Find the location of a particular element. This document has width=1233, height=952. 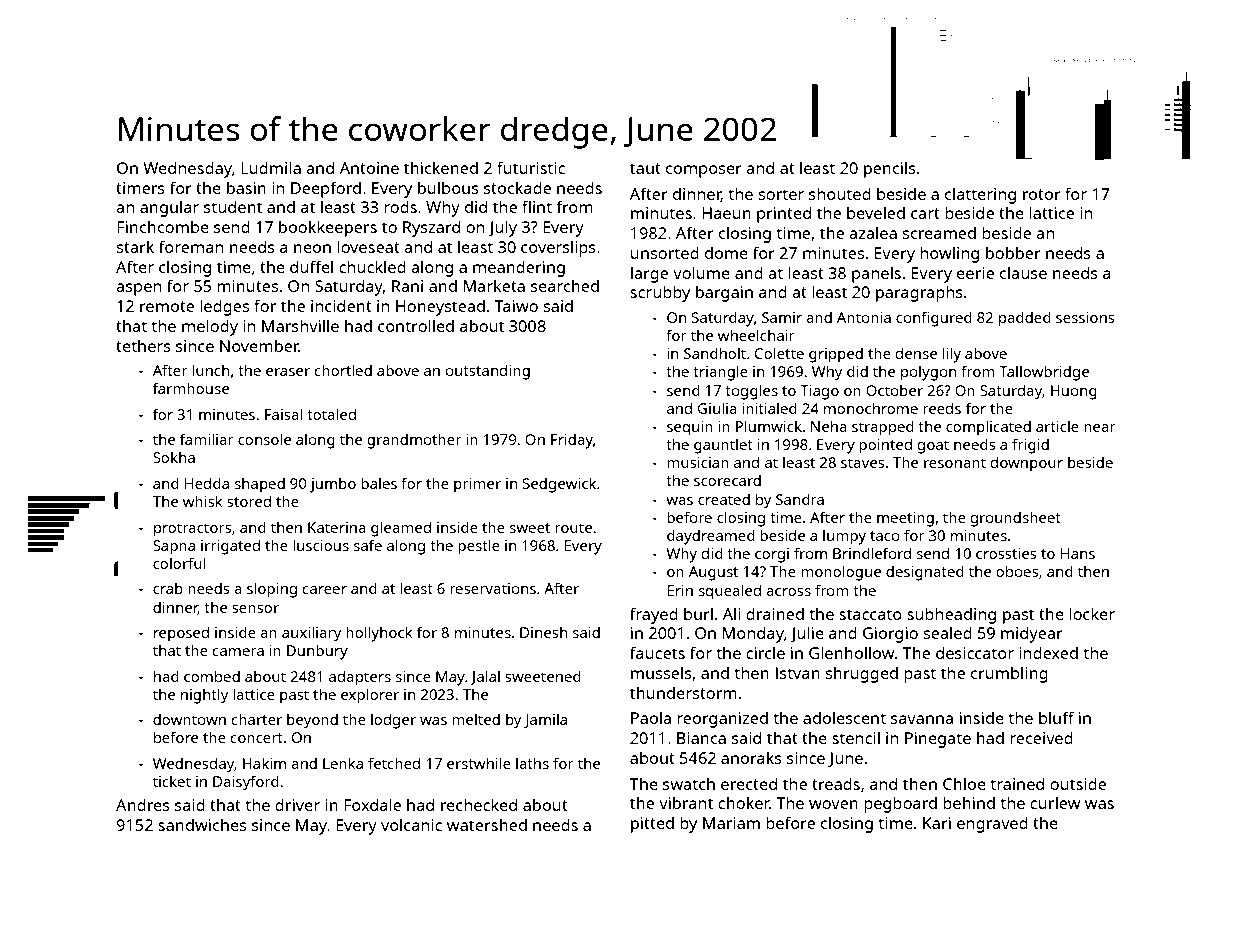

Hans is located at coordinates (1077, 553).
